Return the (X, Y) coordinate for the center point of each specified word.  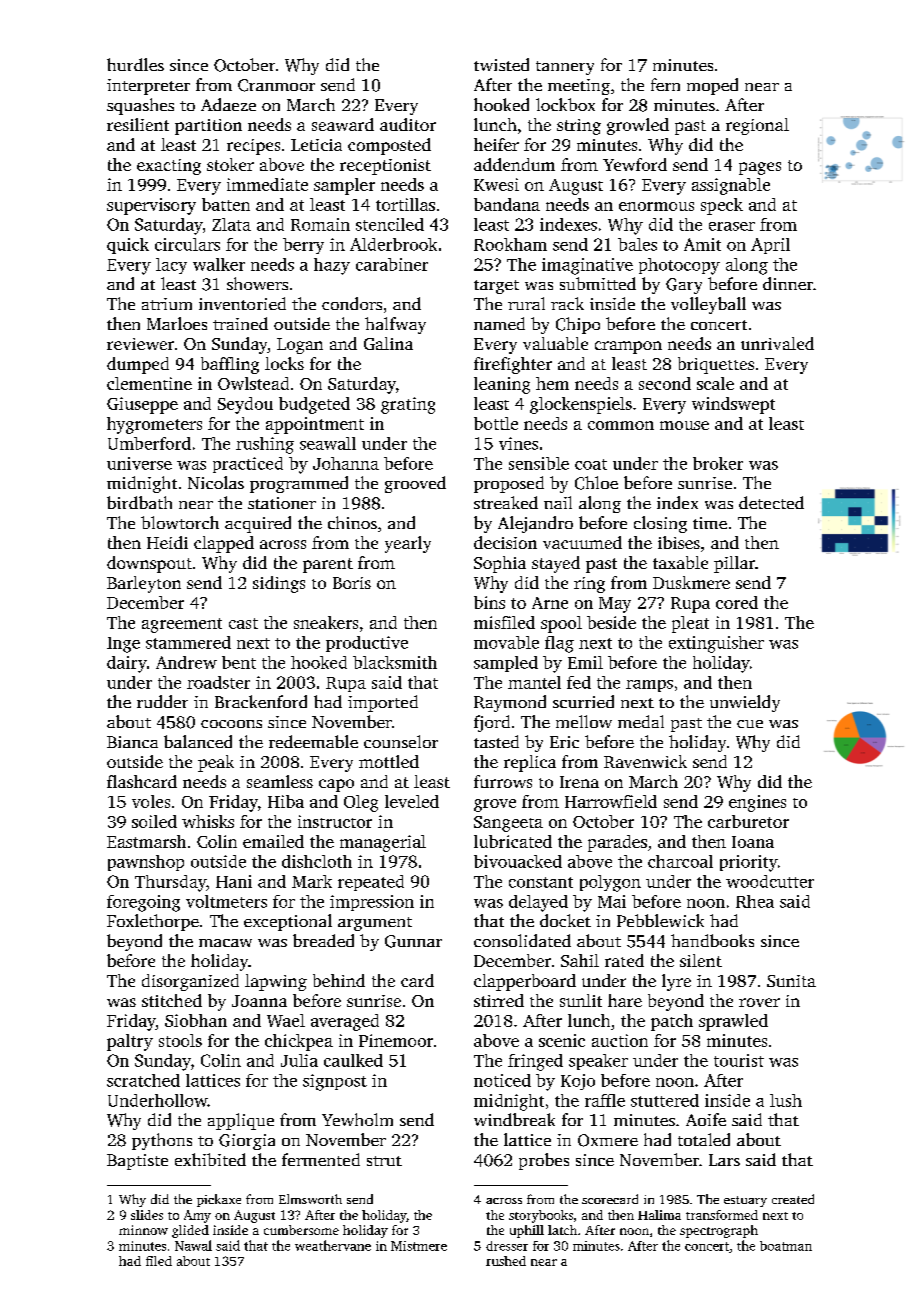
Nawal (193, 1245)
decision (505, 542)
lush (786, 1100)
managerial (383, 843)
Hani (234, 881)
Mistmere (419, 1246)
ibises (679, 542)
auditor (408, 124)
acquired (258, 524)
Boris (352, 583)
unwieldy (745, 703)
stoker (230, 164)
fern (665, 84)
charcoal (680, 861)
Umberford (149, 443)
